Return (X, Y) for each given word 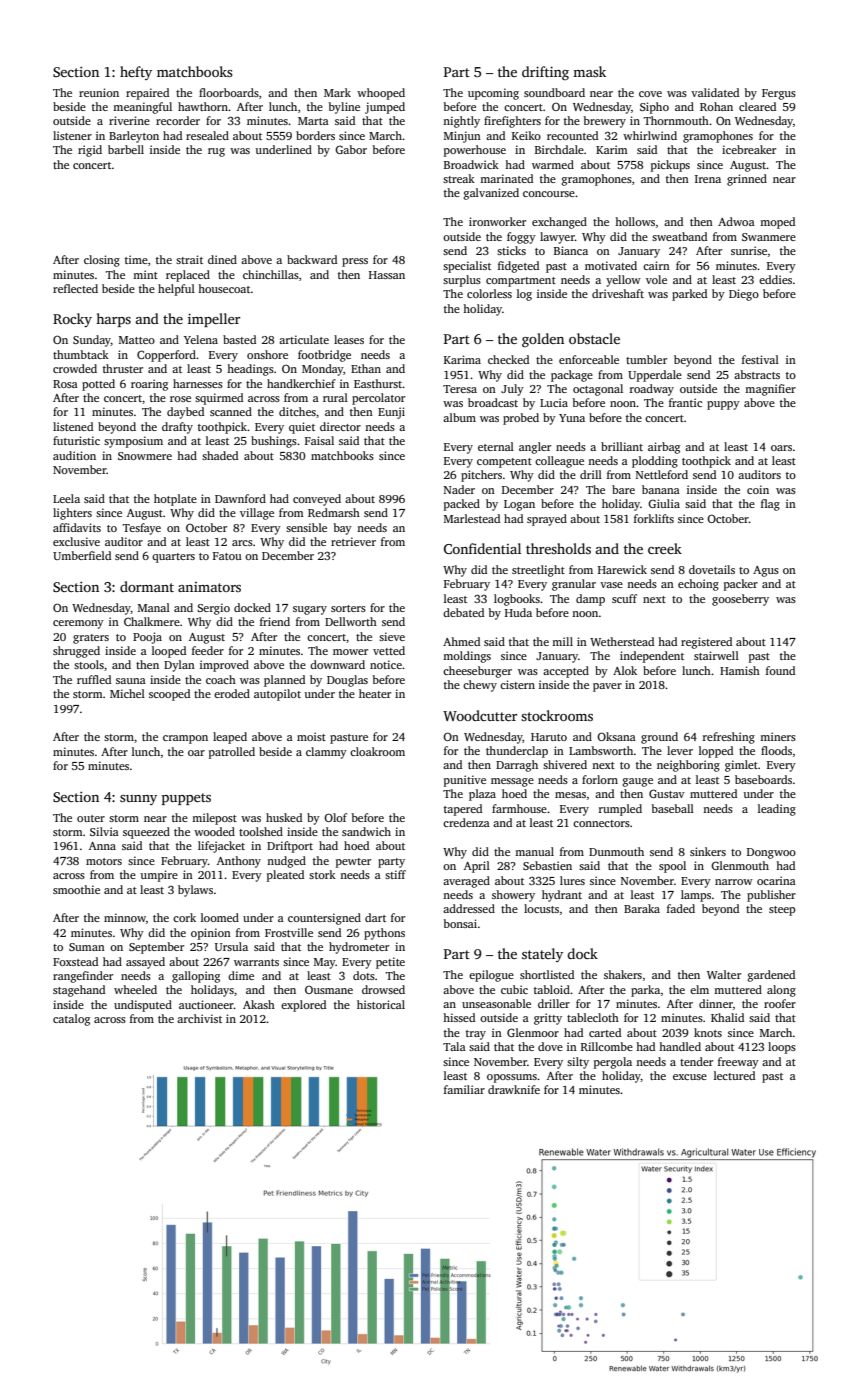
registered (706, 643)
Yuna (572, 418)
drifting (545, 73)
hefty (136, 73)
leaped (230, 738)
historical (381, 1004)
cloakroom (377, 751)
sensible (306, 527)
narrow (734, 882)
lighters (72, 514)
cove (650, 94)
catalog (71, 1020)
